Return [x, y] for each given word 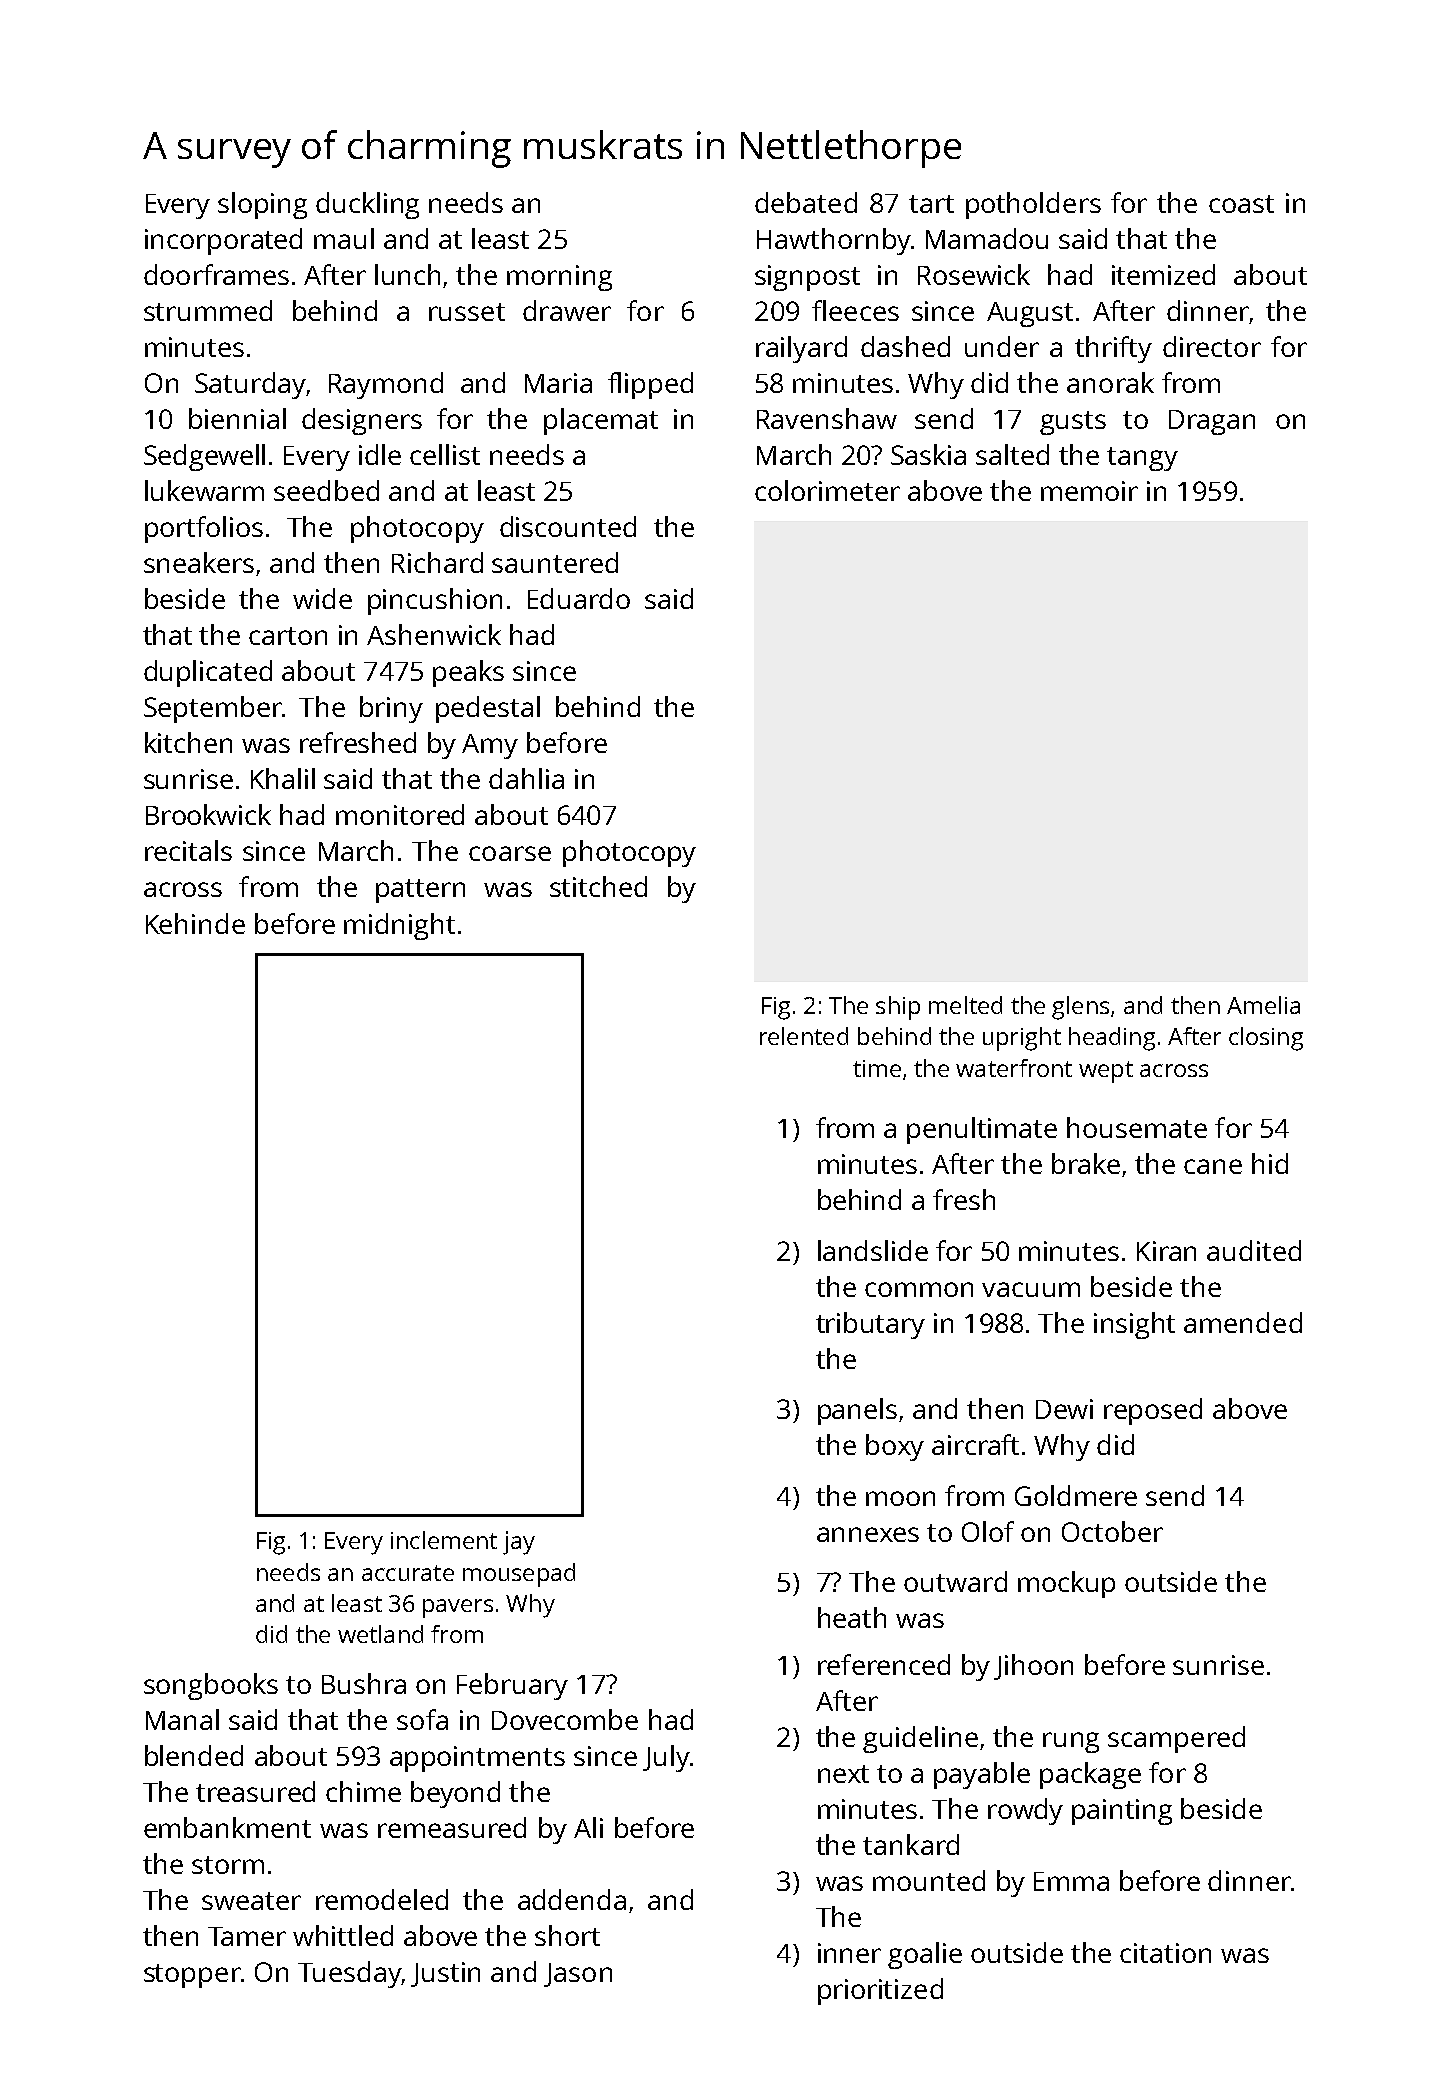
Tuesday [349, 1974]
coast [1241, 204]
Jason [578, 1975]
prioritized [880, 1991]
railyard [801, 349]
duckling [367, 205]
